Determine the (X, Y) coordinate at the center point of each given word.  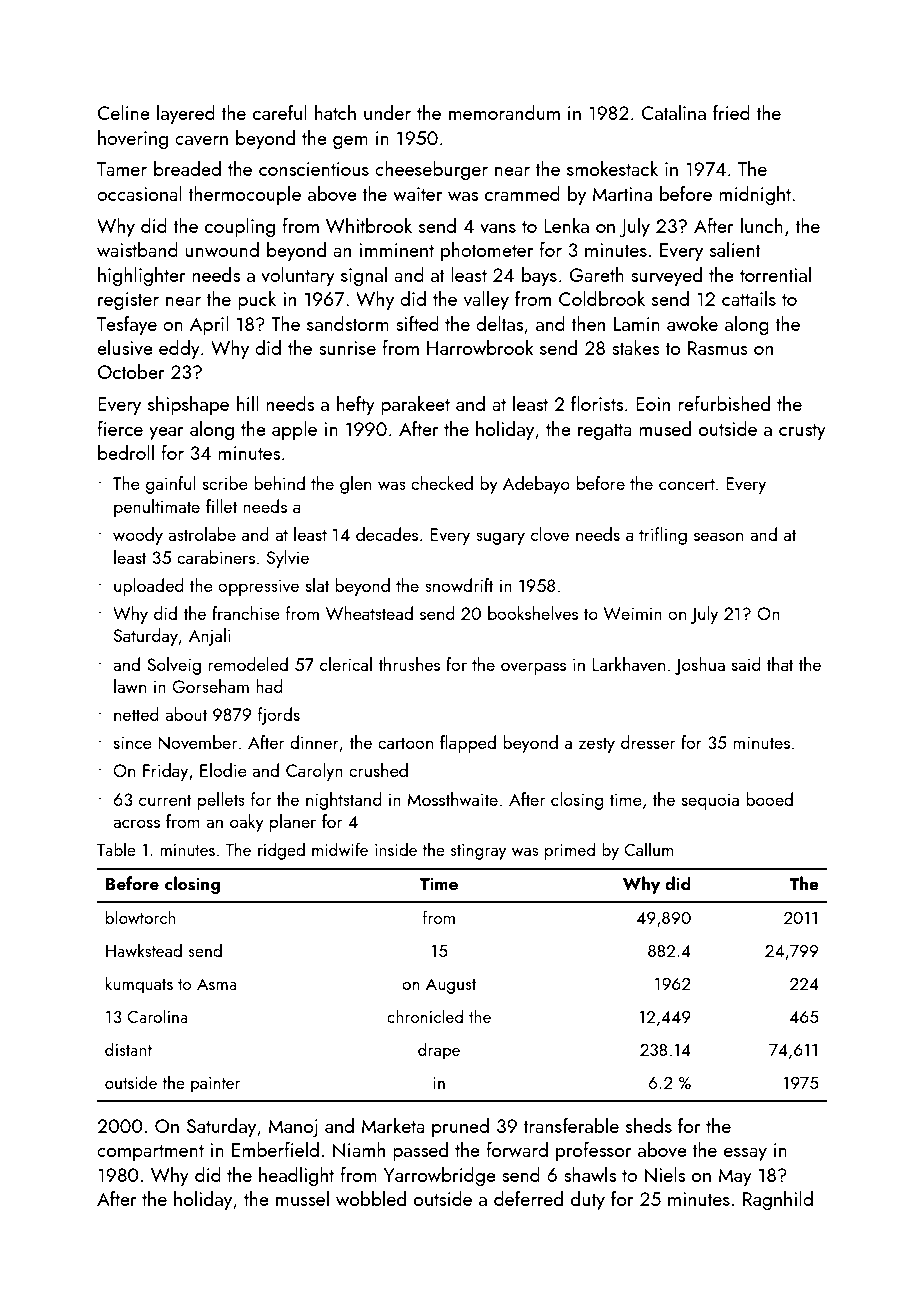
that (780, 664)
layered (186, 115)
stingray (478, 852)
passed (420, 1151)
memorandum (504, 112)
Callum (649, 849)
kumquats (139, 985)
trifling (663, 536)
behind (279, 483)
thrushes (409, 664)
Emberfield (275, 1149)
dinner (314, 742)
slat (318, 585)
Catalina (673, 112)
